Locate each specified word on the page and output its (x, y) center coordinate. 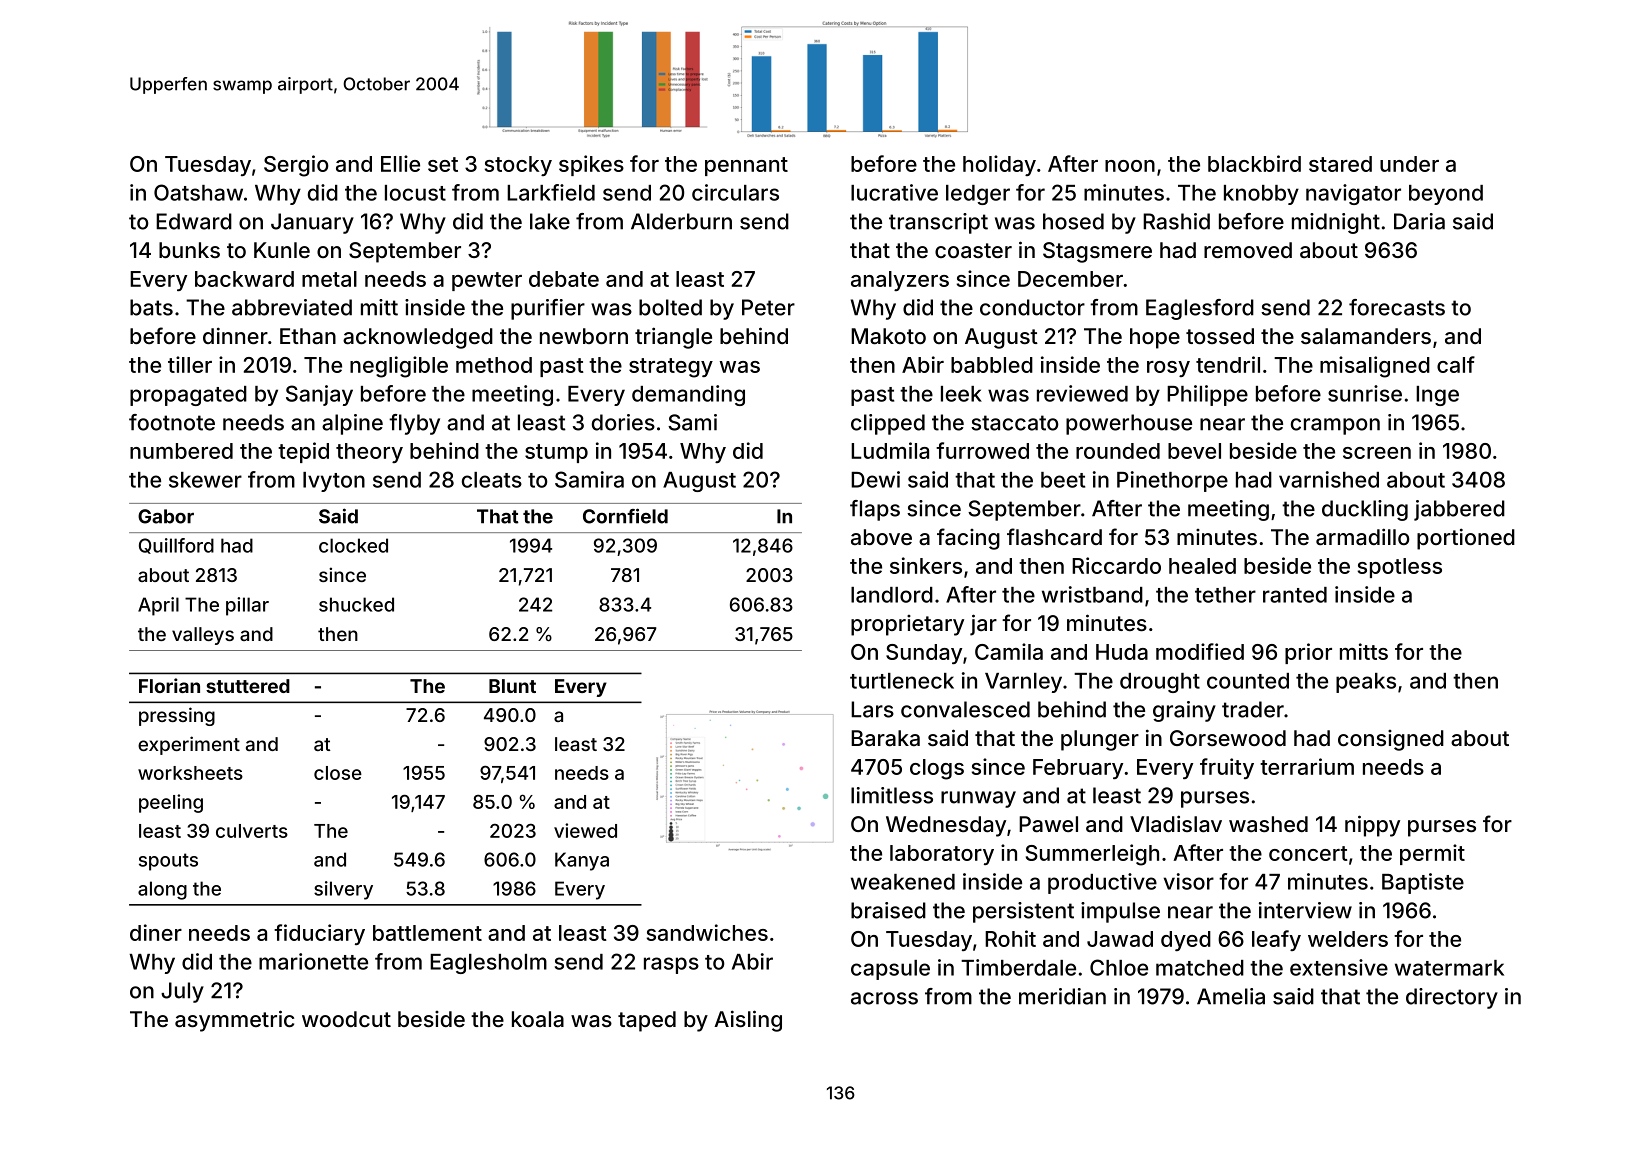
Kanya (582, 861)
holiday (999, 165)
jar (983, 625)
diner (156, 932)
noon (1130, 166)
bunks (189, 250)
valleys (203, 636)
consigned (1391, 740)
